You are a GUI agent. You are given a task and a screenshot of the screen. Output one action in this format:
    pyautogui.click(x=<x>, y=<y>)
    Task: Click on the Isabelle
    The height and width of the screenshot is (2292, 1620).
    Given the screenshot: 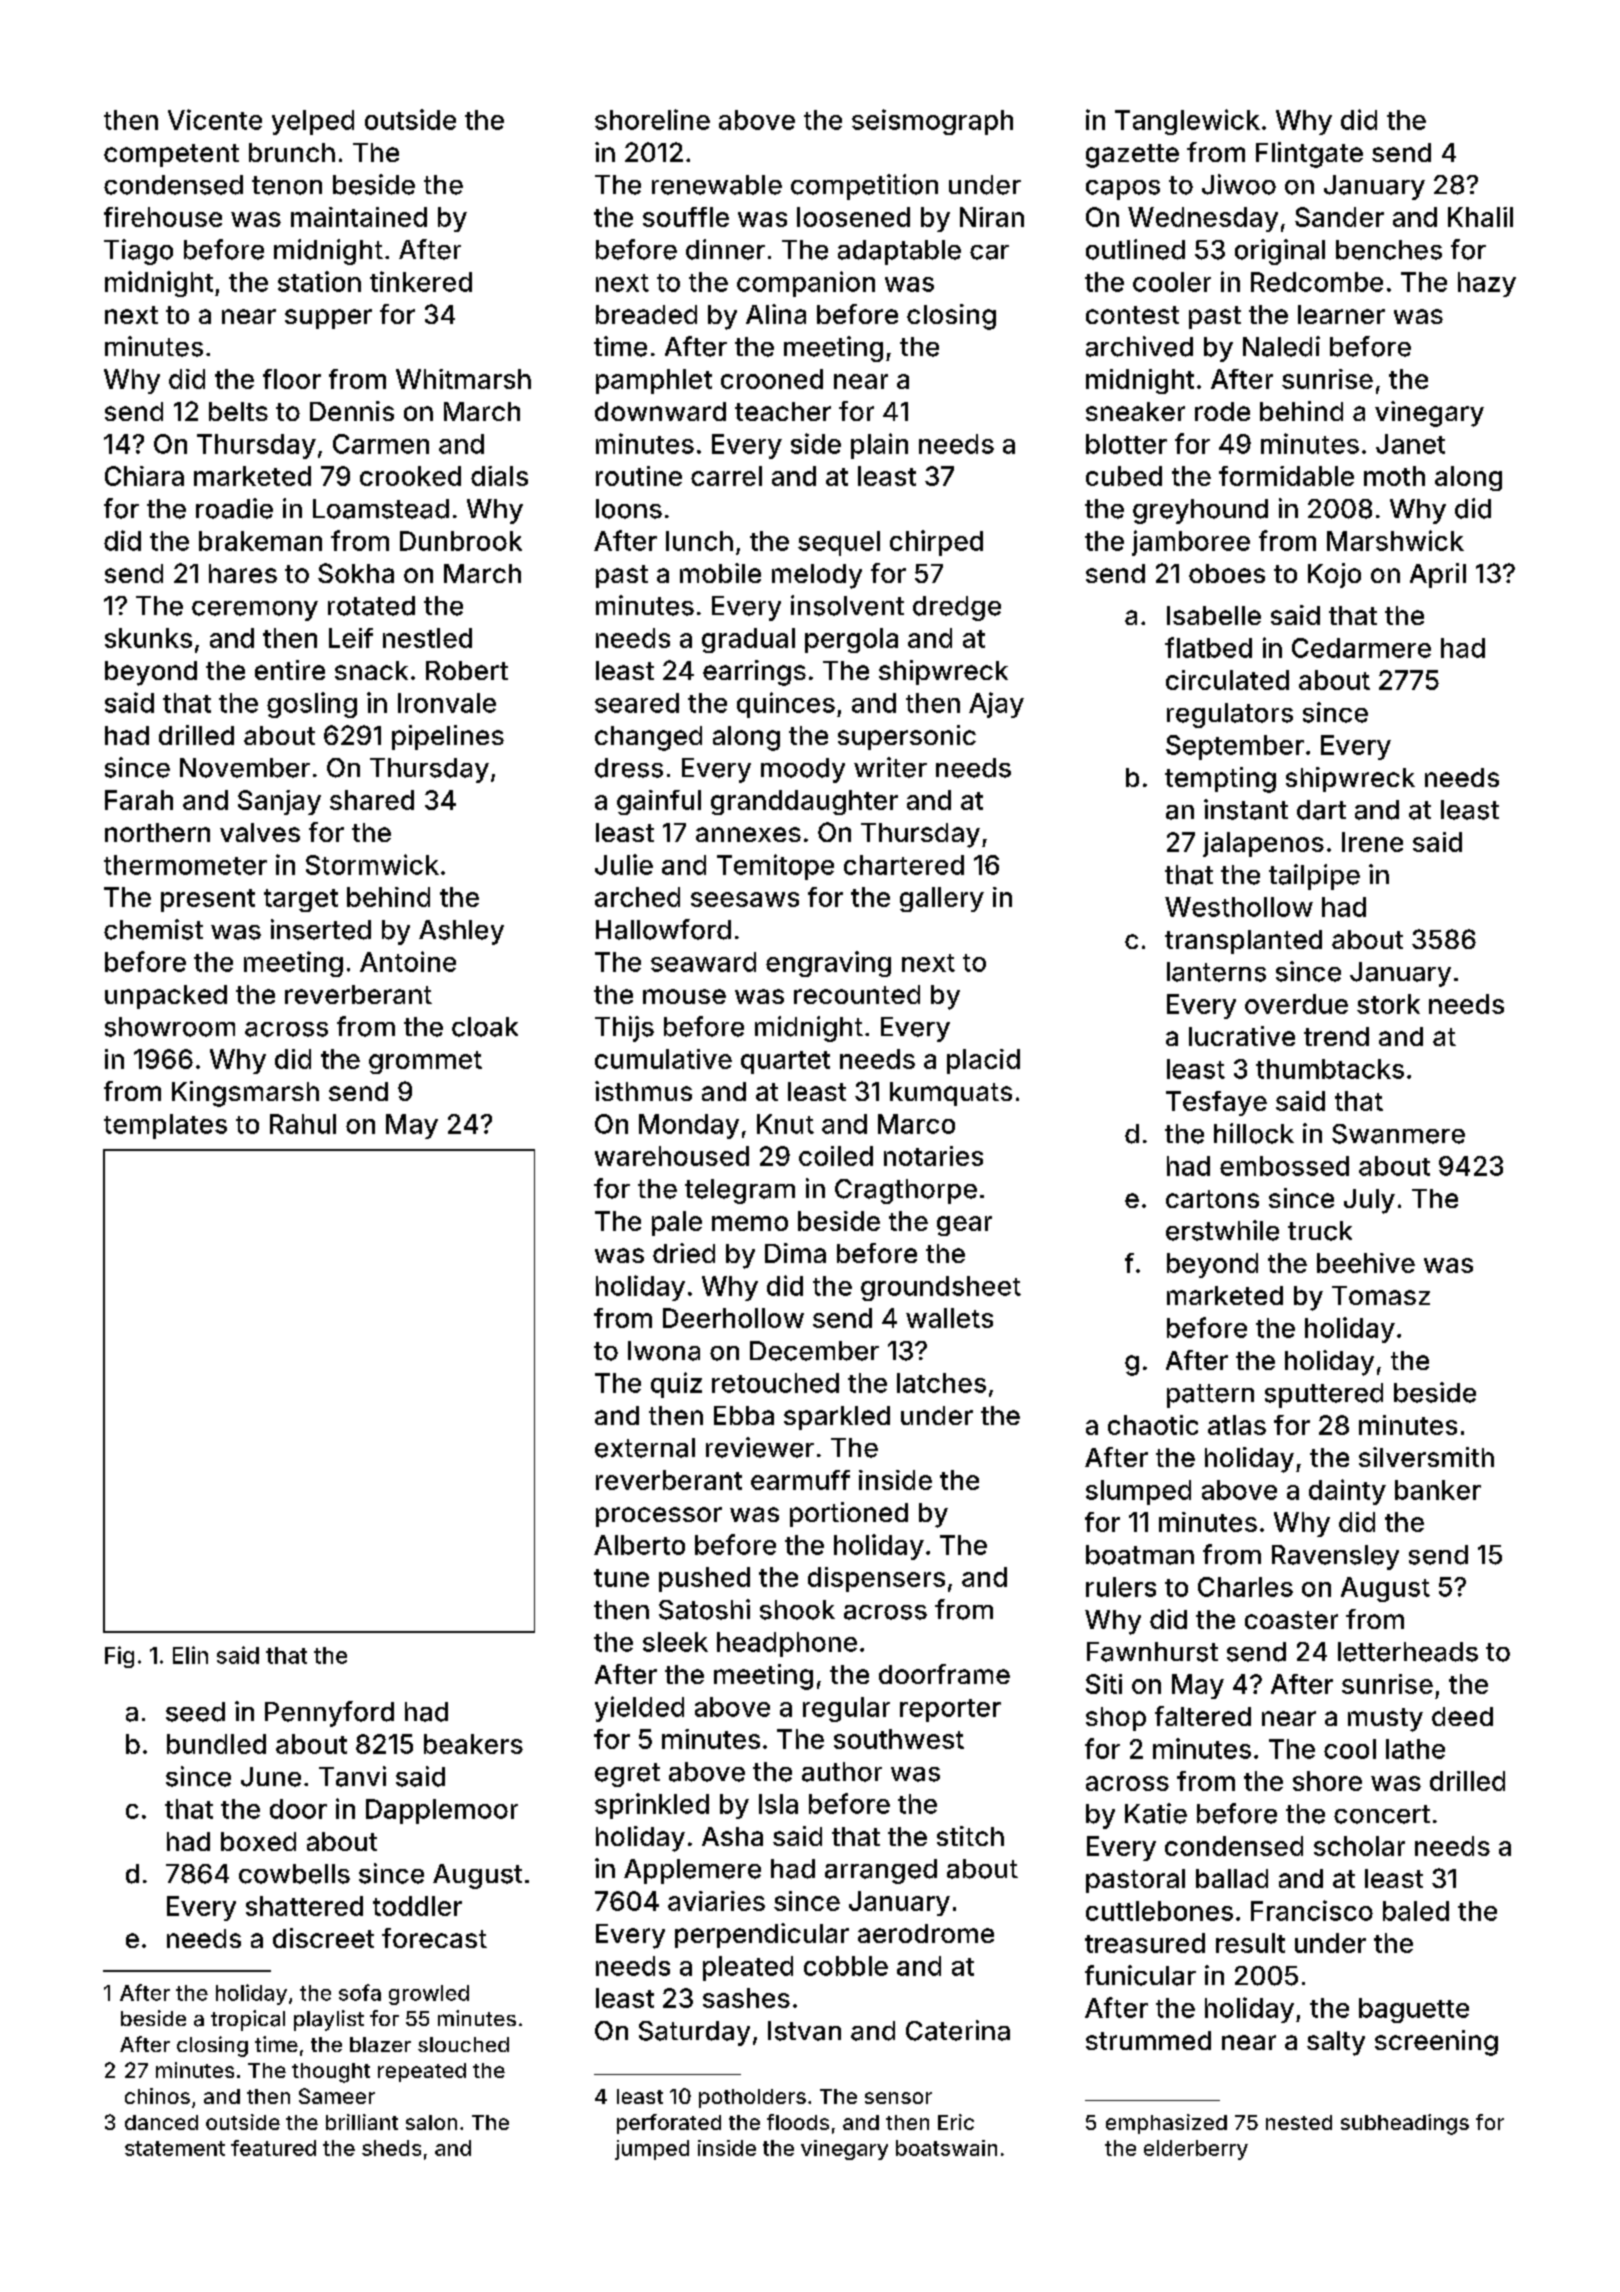 What is the action you would take?
    pyautogui.click(x=1214, y=615)
